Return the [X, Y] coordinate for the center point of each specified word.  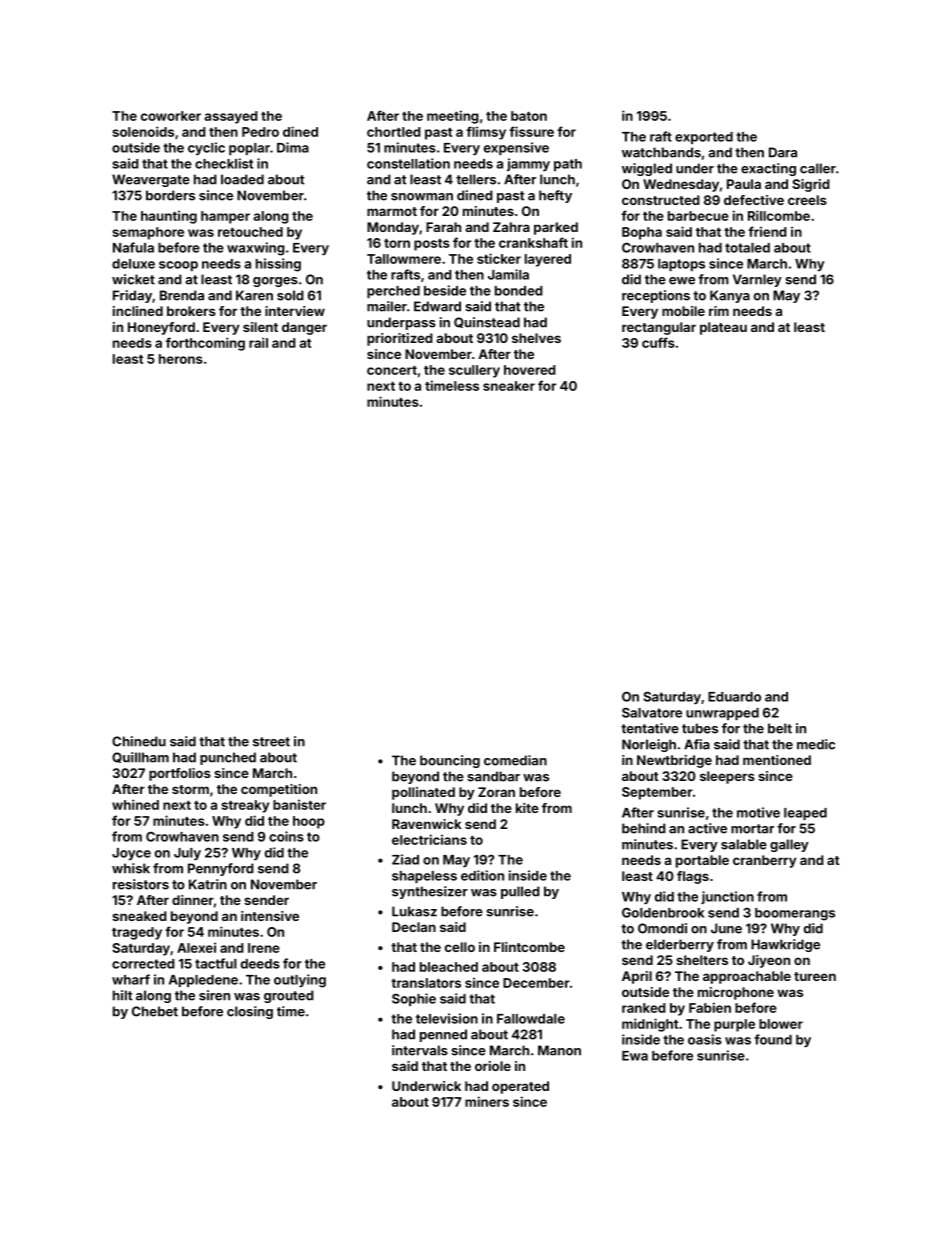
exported [704, 138]
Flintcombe [529, 947]
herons [181, 359]
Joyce [131, 854]
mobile [683, 311]
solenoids [143, 131]
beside [445, 290]
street [271, 742]
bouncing [450, 761]
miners [487, 1101]
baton [529, 116]
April [637, 977]
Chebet [155, 1011]
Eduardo [734, 697]
